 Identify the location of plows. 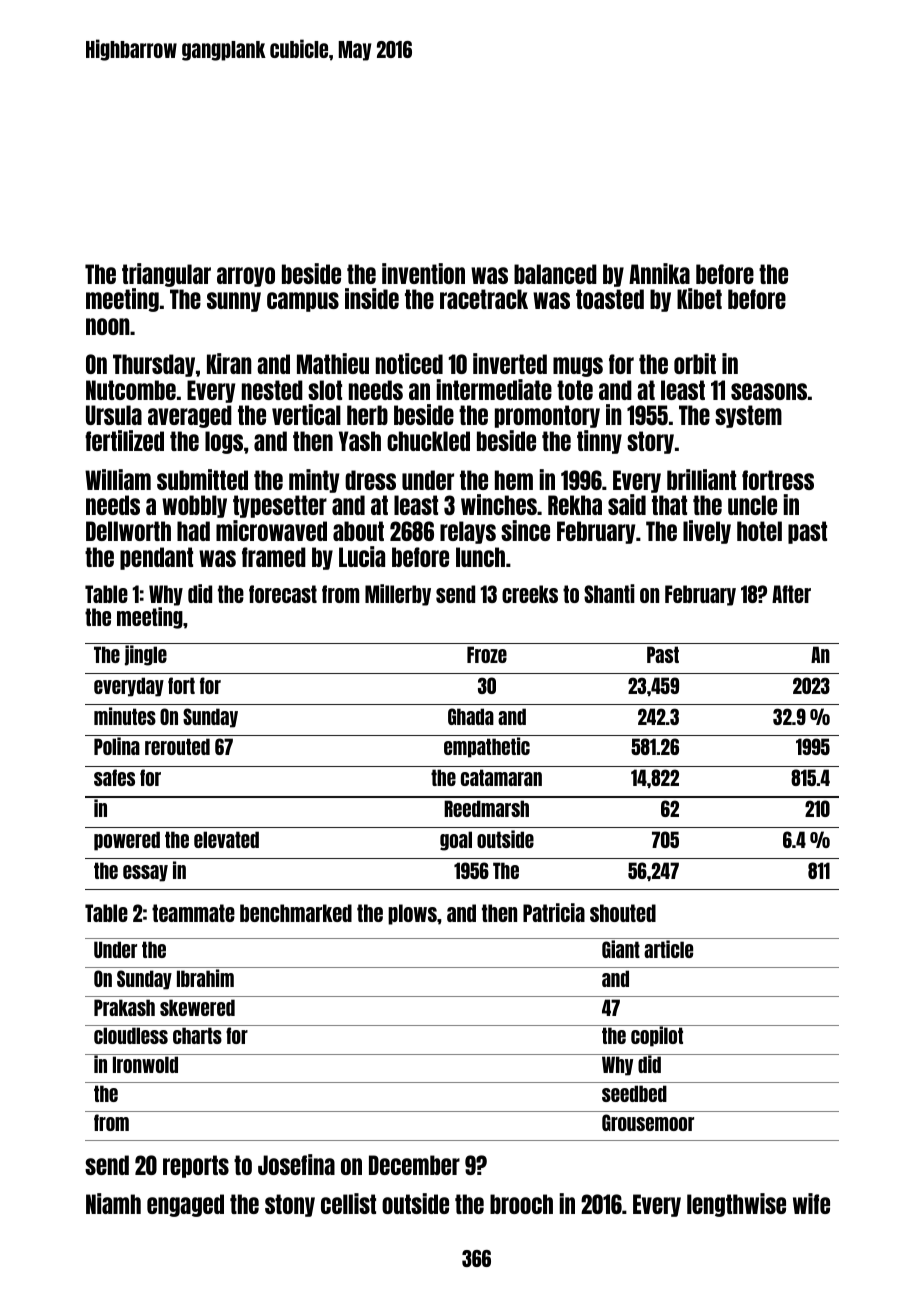
(412, 914).
